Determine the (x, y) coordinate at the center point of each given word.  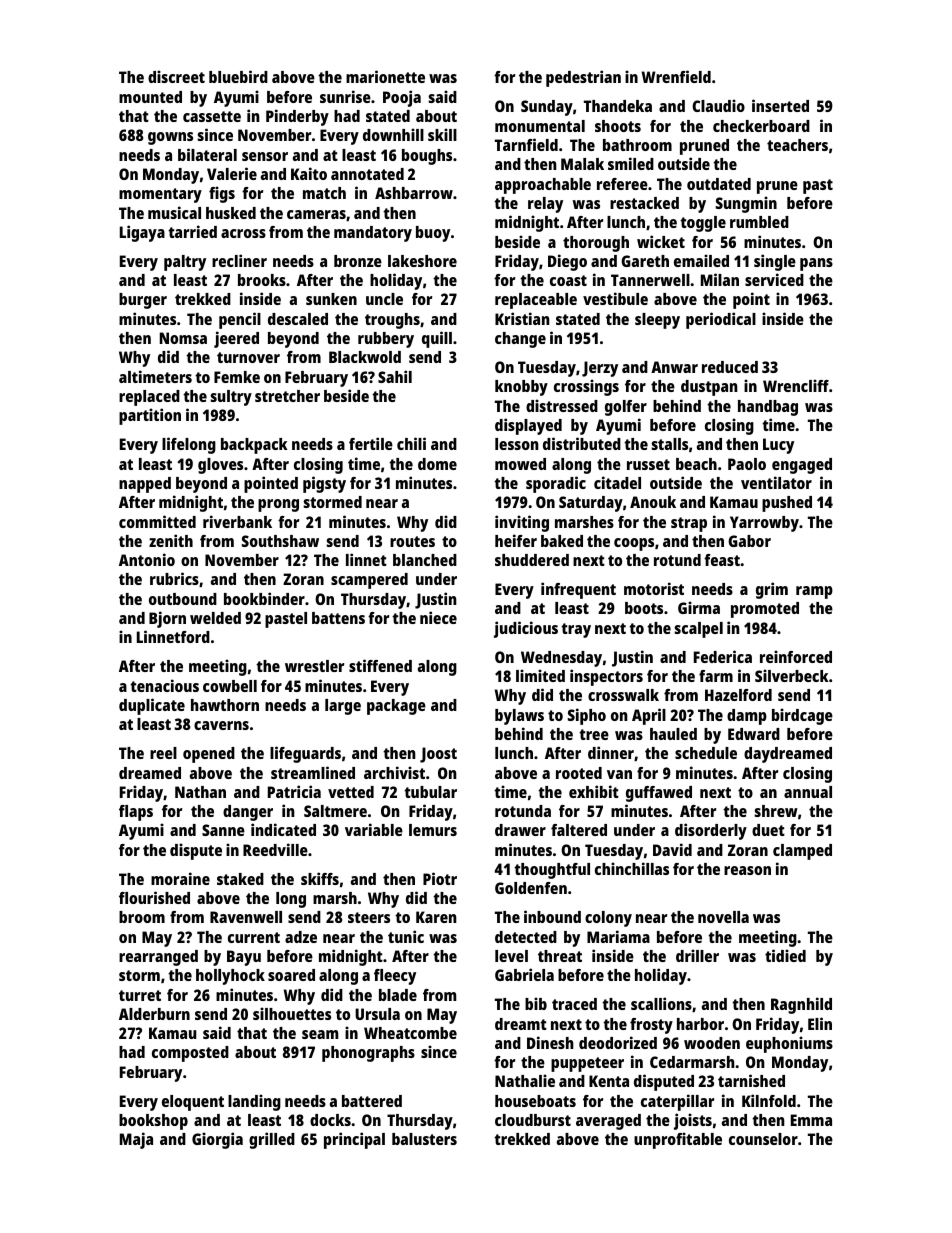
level (511, 956)
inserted (780, 105)
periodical (721, 320)
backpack (254, 446)
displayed (528, 426)
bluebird (238, 76)
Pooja (402, 98)
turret (140, 995)
